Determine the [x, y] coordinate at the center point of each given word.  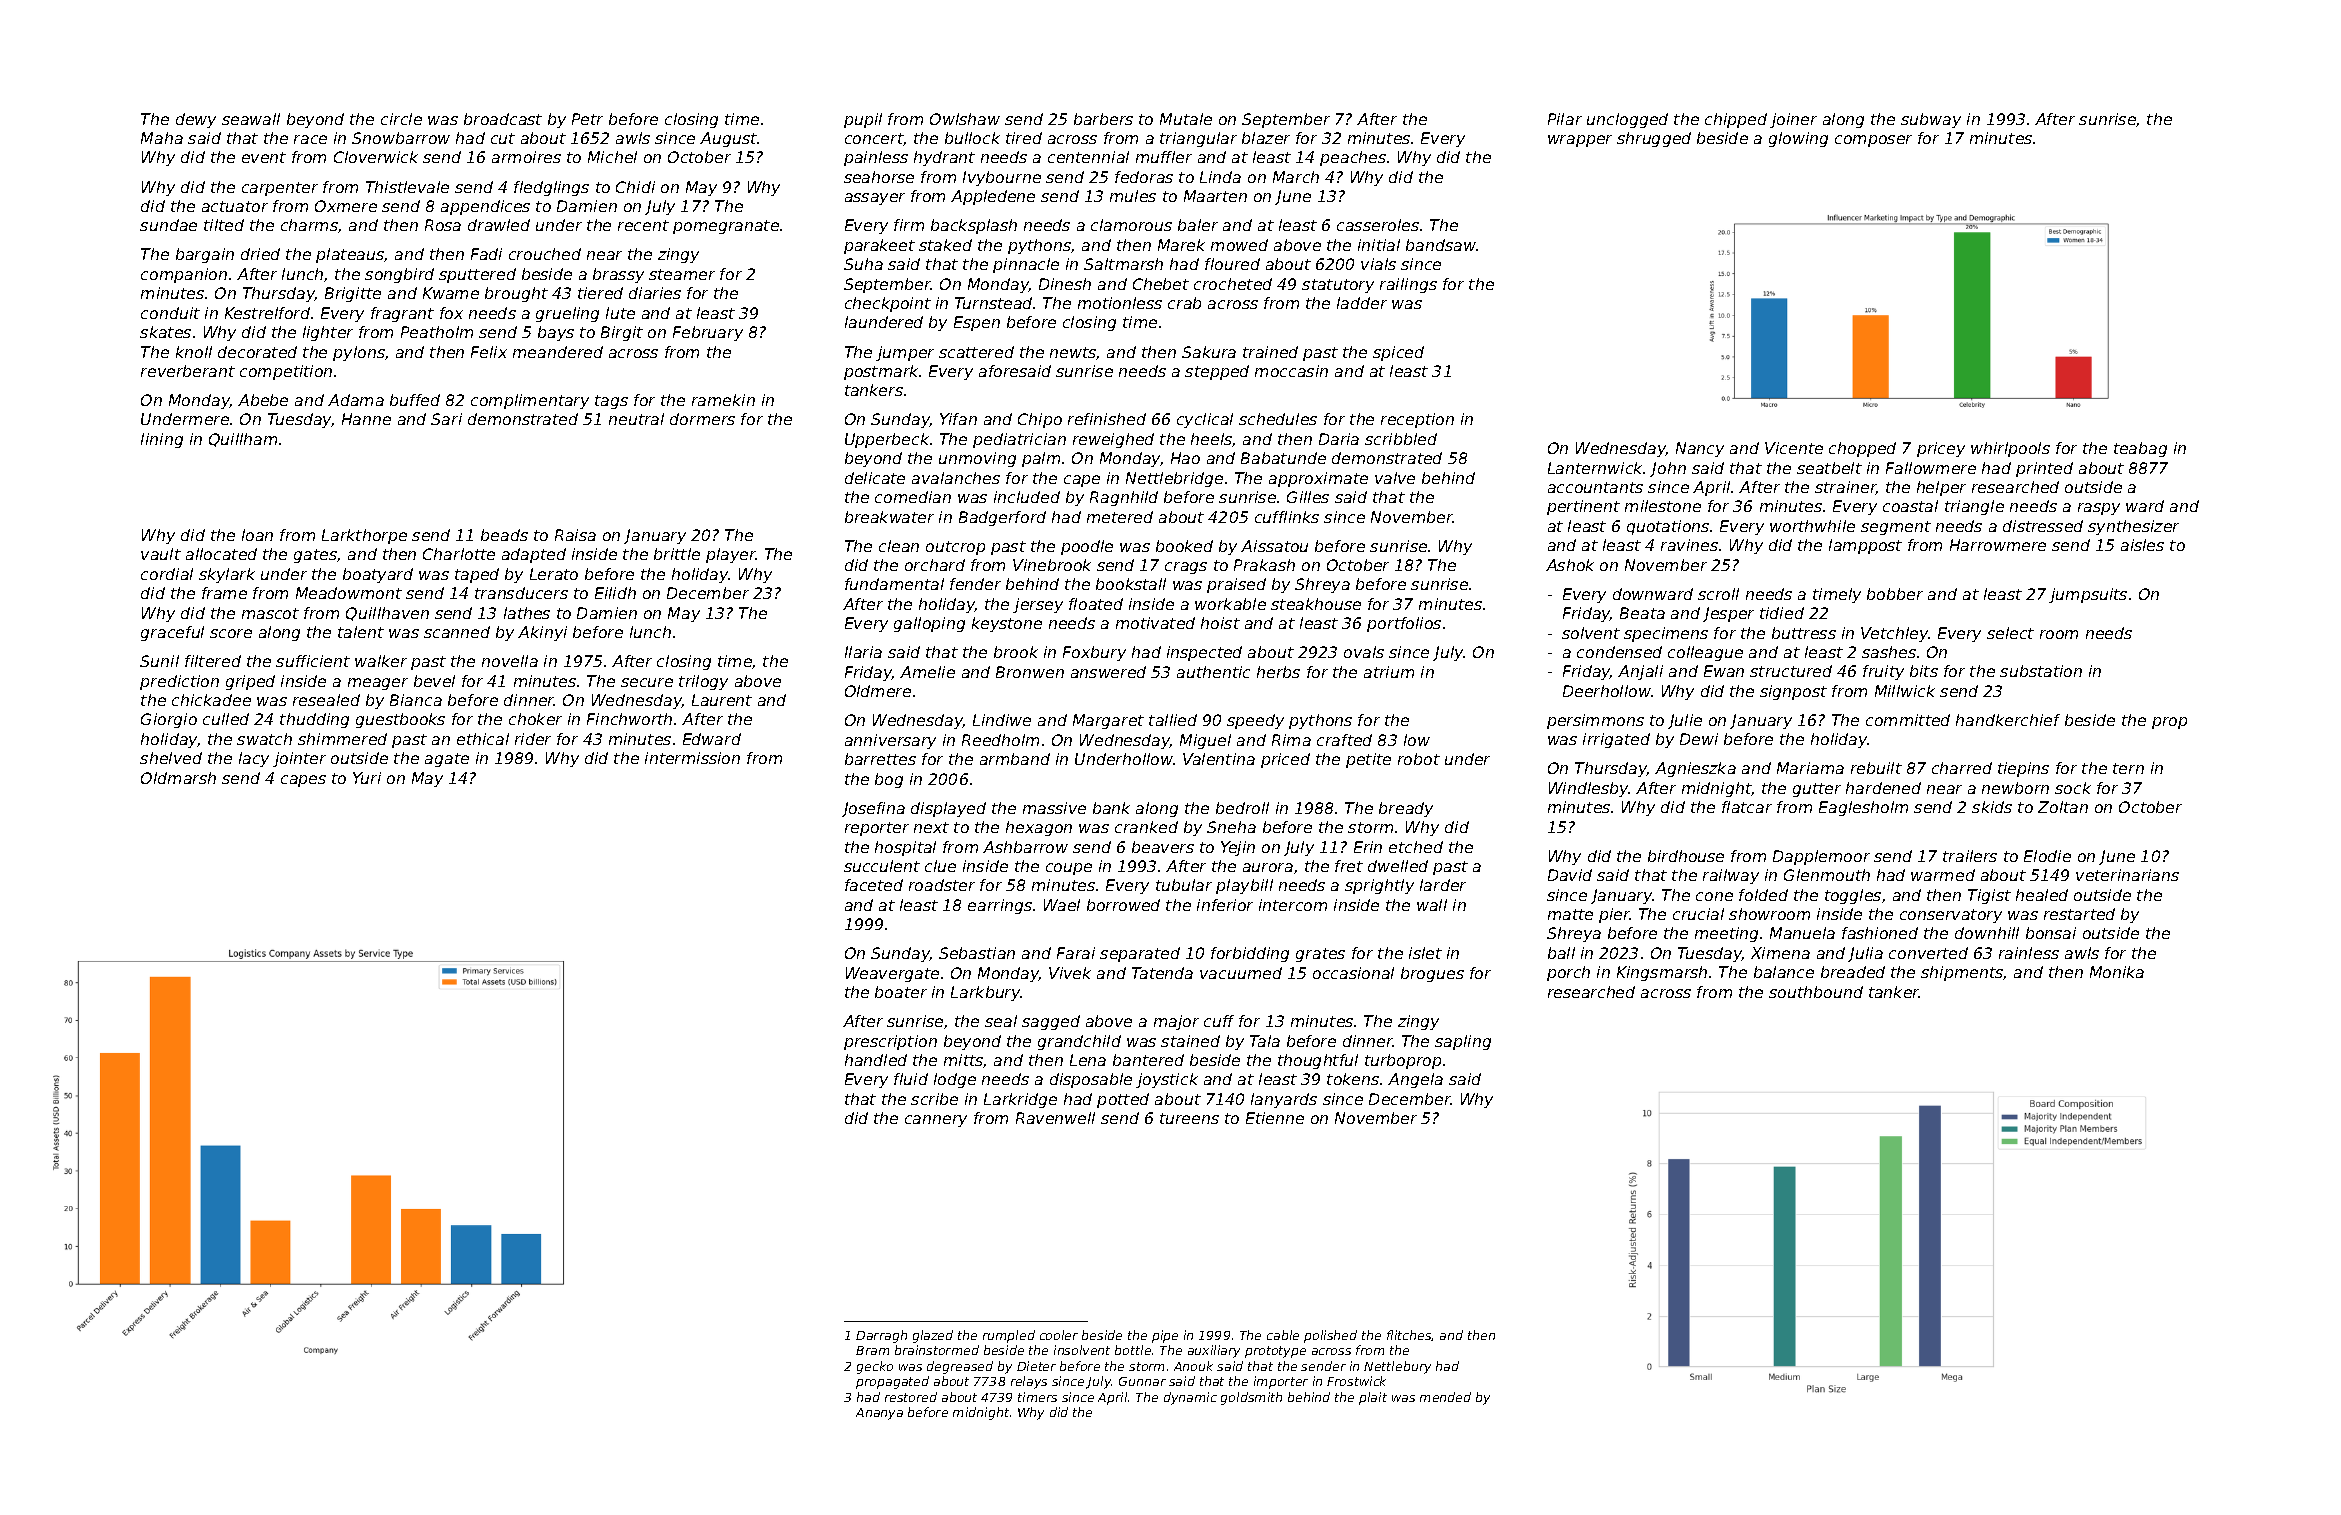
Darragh [881, 1336]
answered [1108, 672]
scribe [934, 1099]
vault [161, 554]
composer [1873, 141]
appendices [485, 207]
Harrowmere [1998, 545]
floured [1232, 264]
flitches [1409, 1335]
